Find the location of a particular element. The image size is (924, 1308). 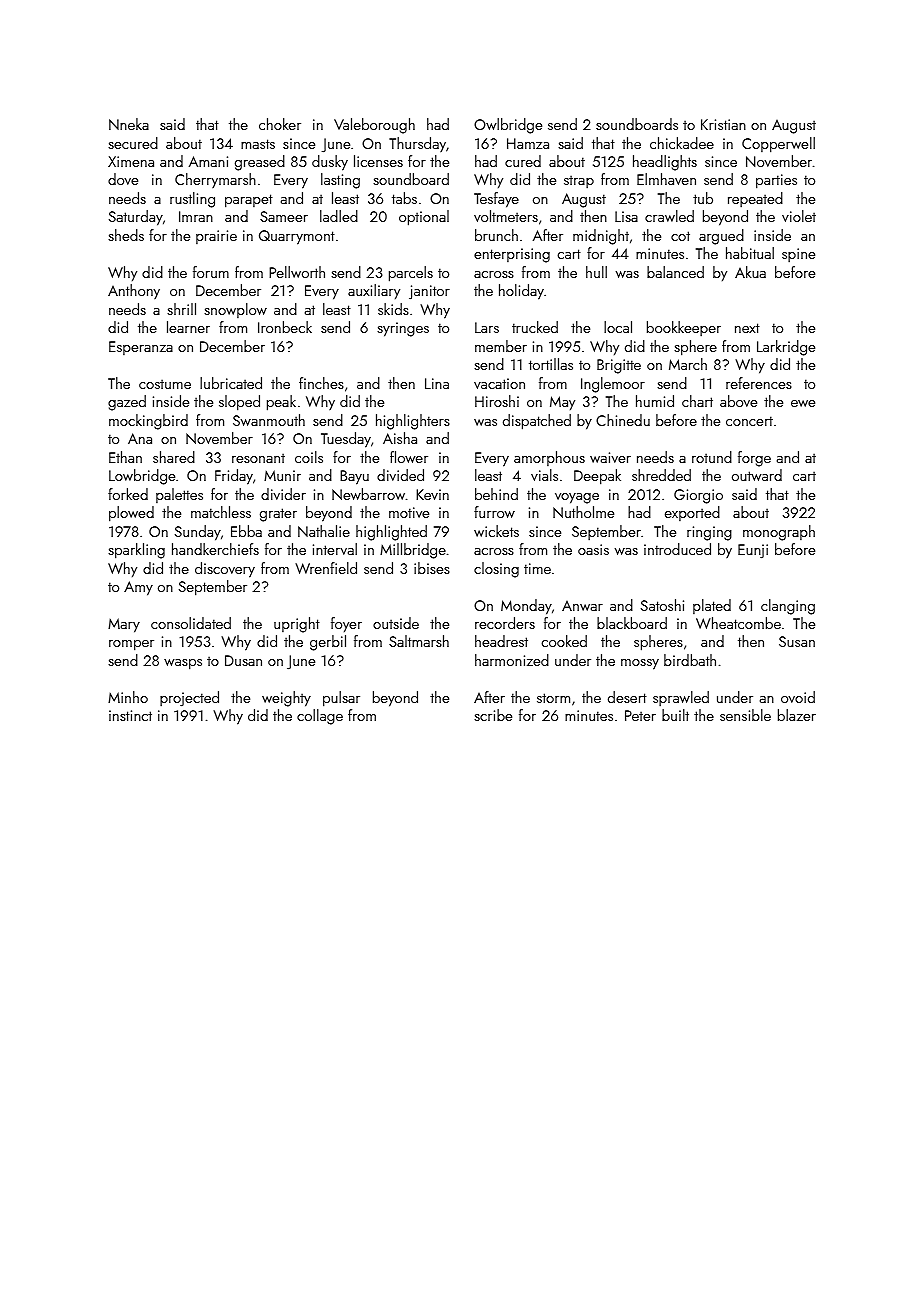

dove is located at coordinates (123, 179).
